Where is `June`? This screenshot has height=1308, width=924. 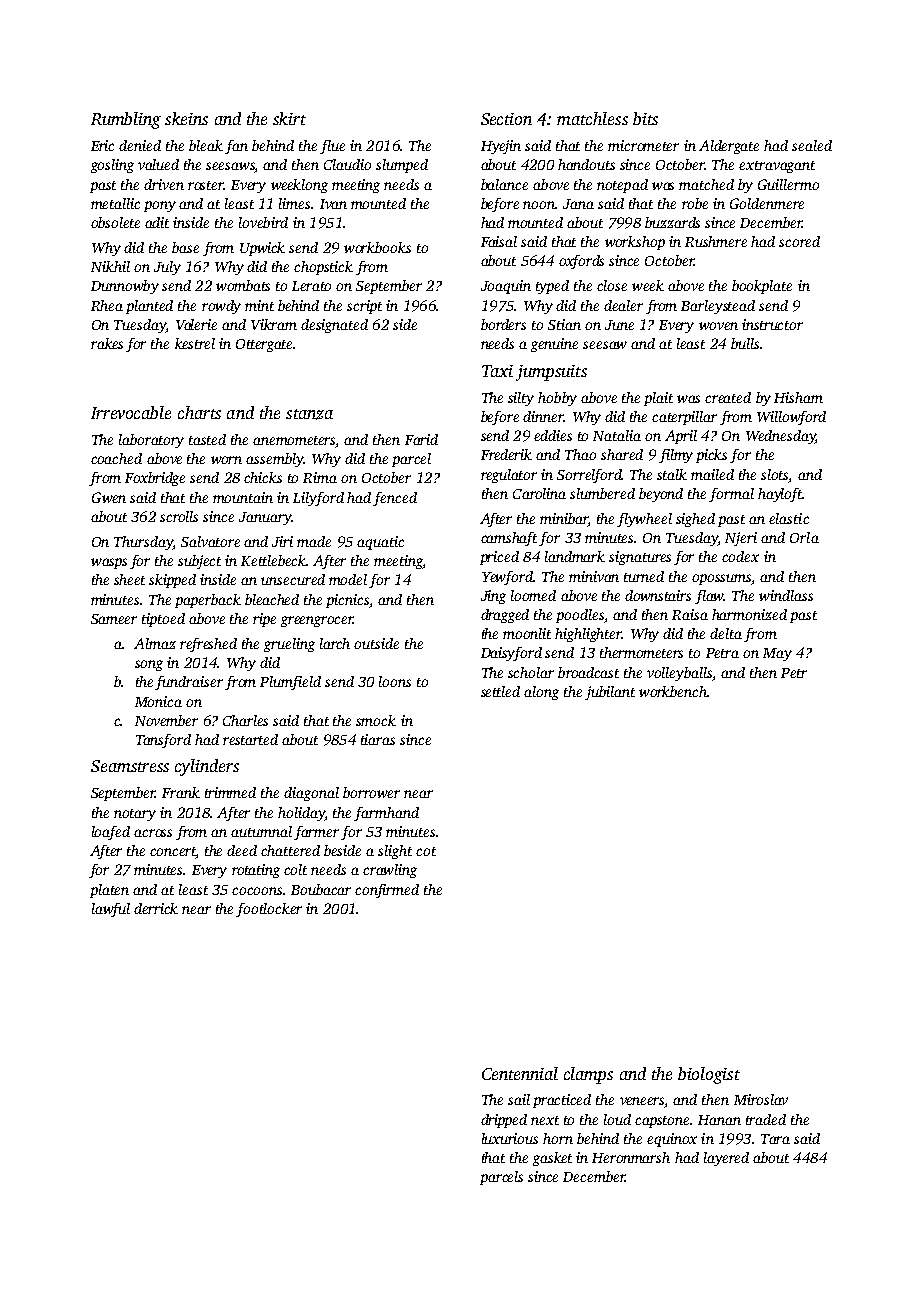
June is located at coordinates (619, 325).
